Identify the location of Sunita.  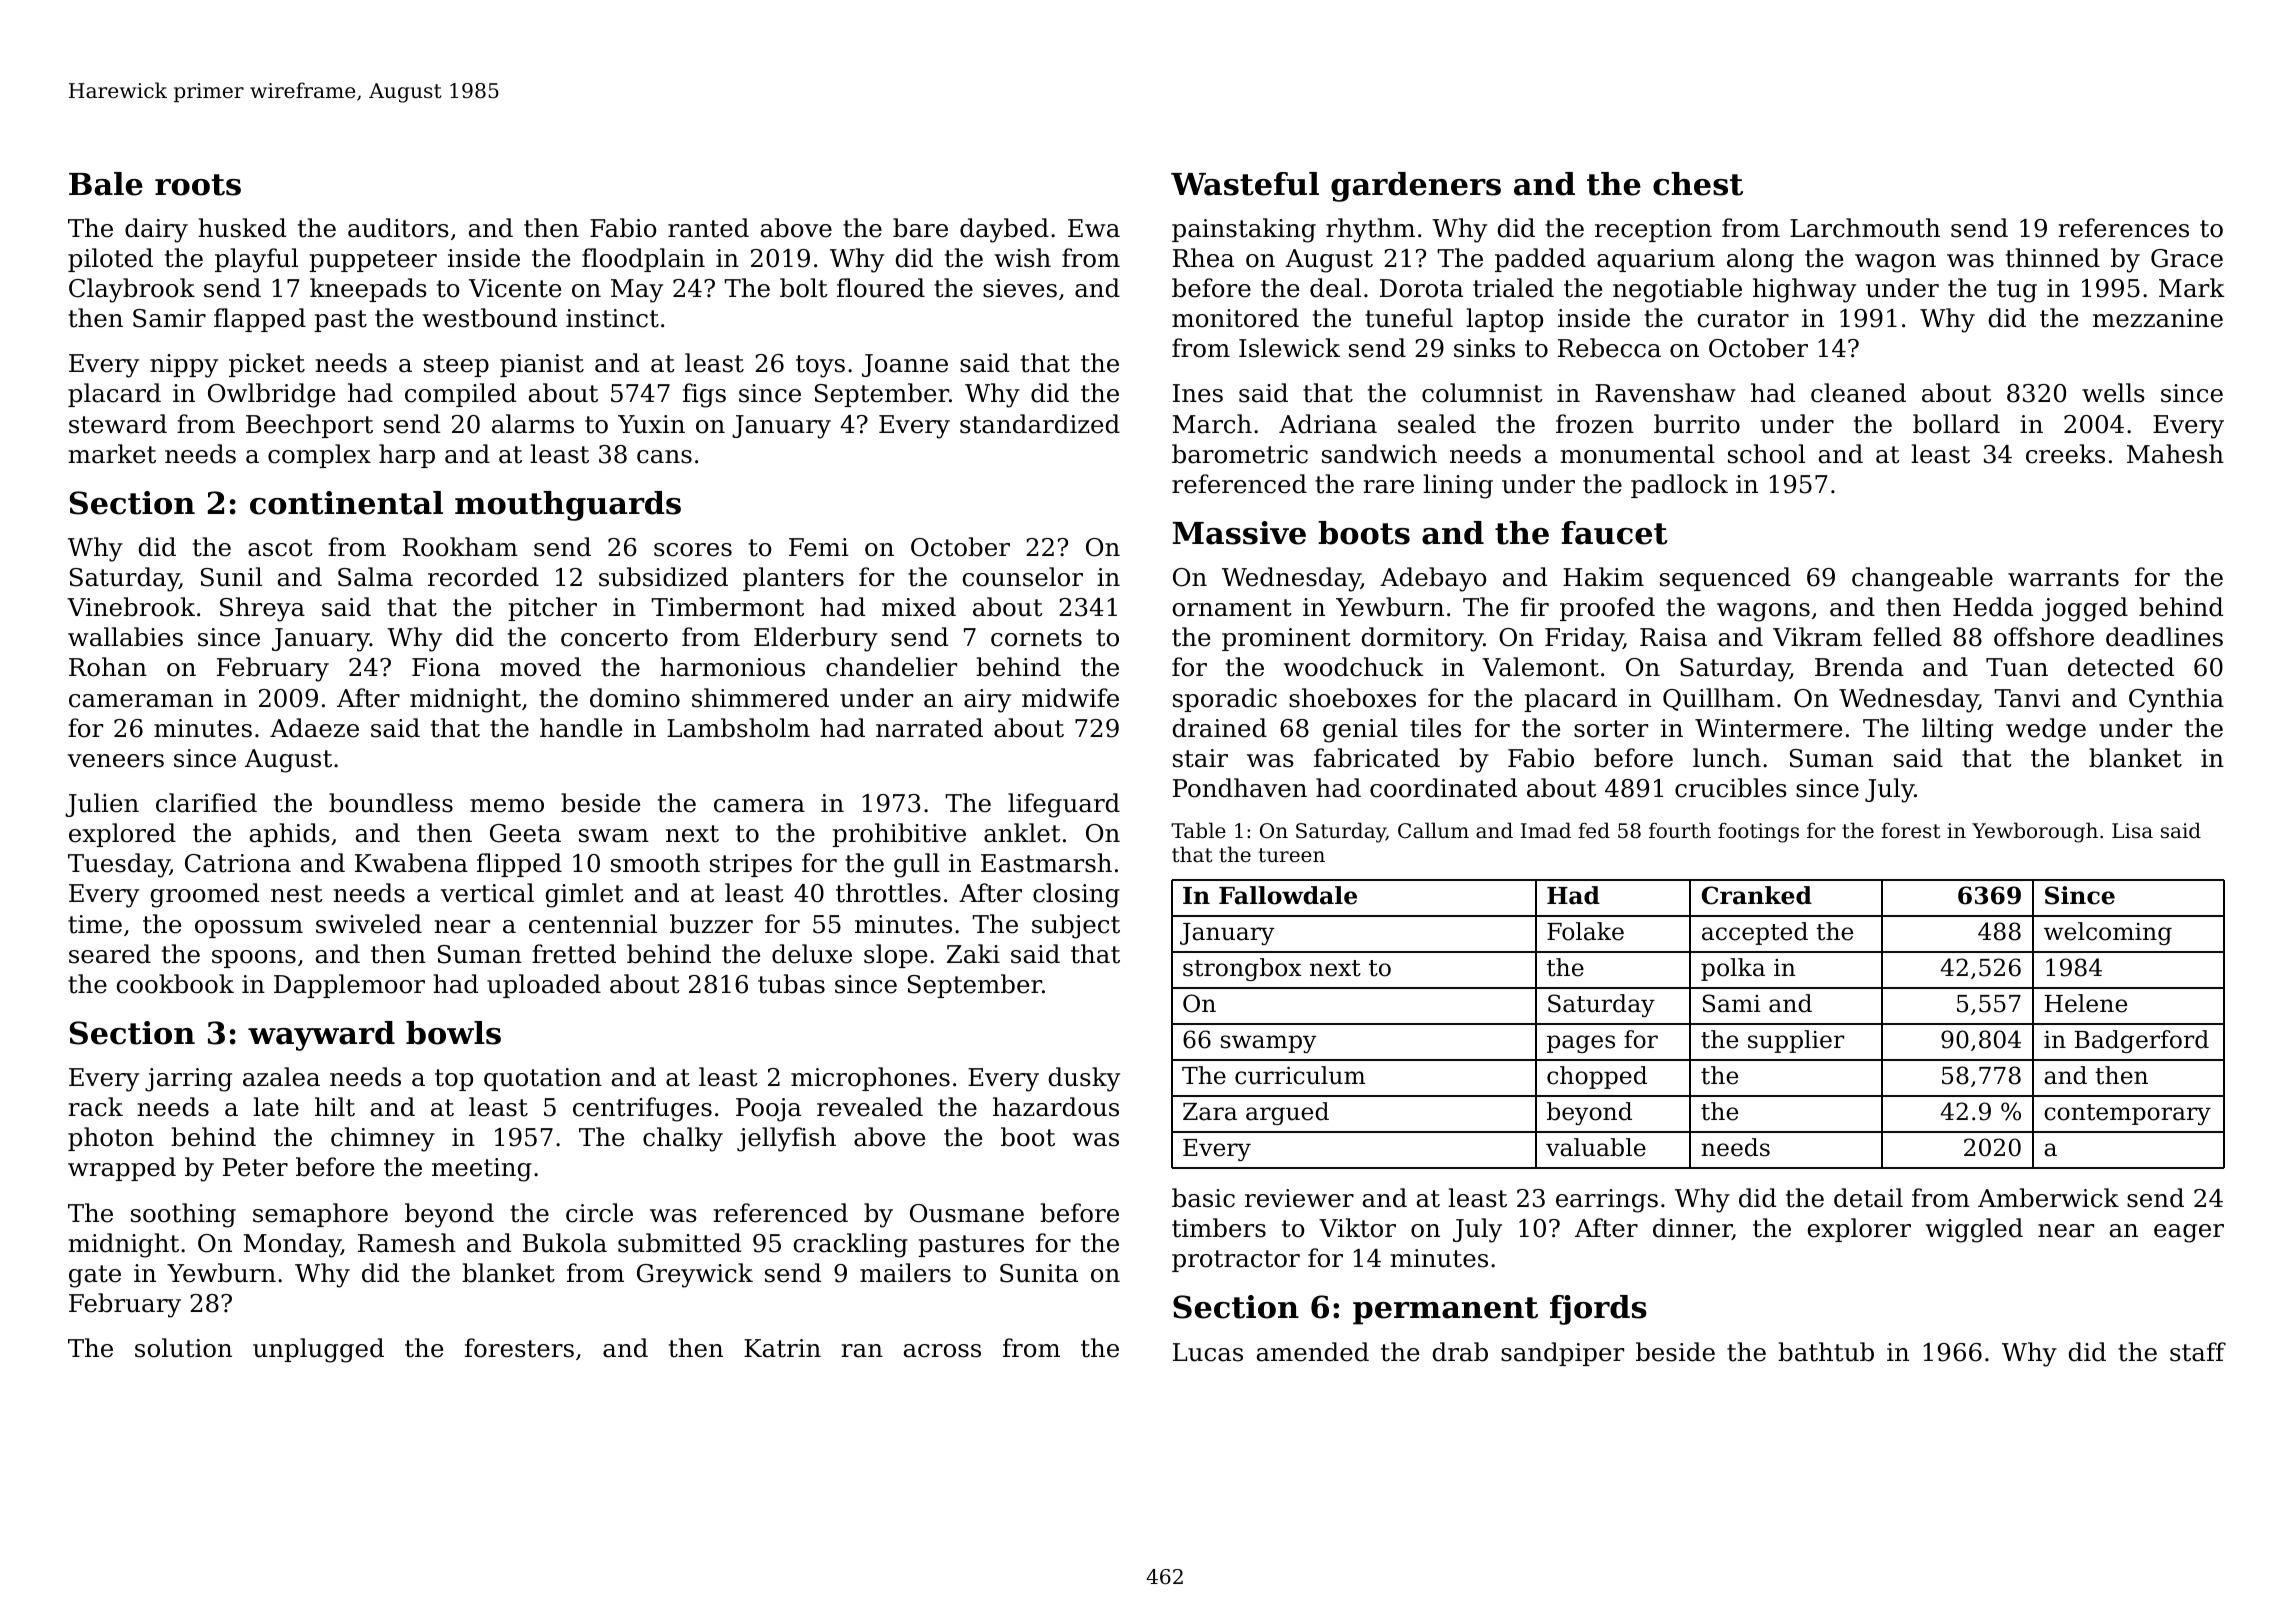
(1039, 1273).
